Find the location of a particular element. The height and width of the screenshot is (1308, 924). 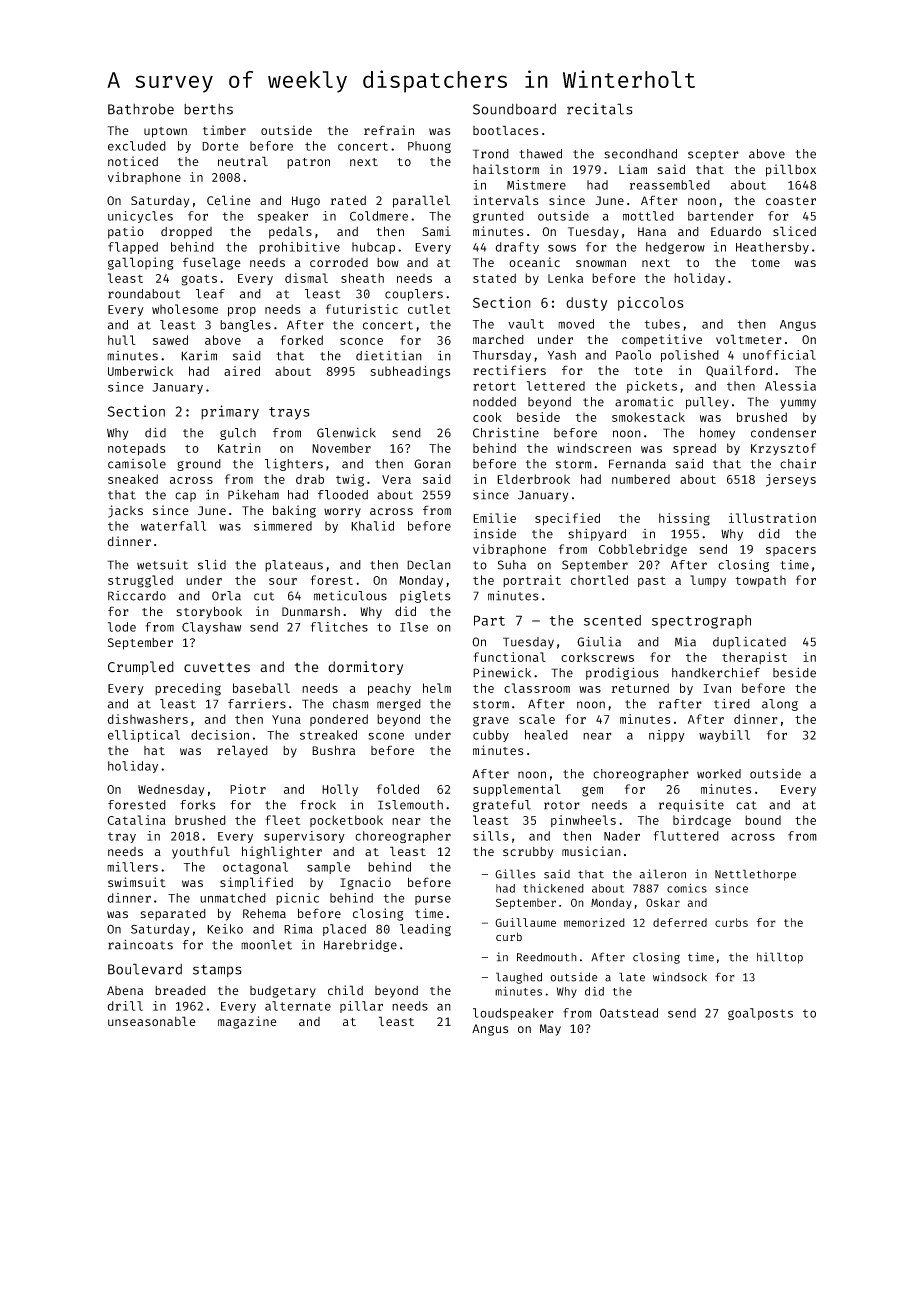

neutral is located at coordinates (243, 161).
